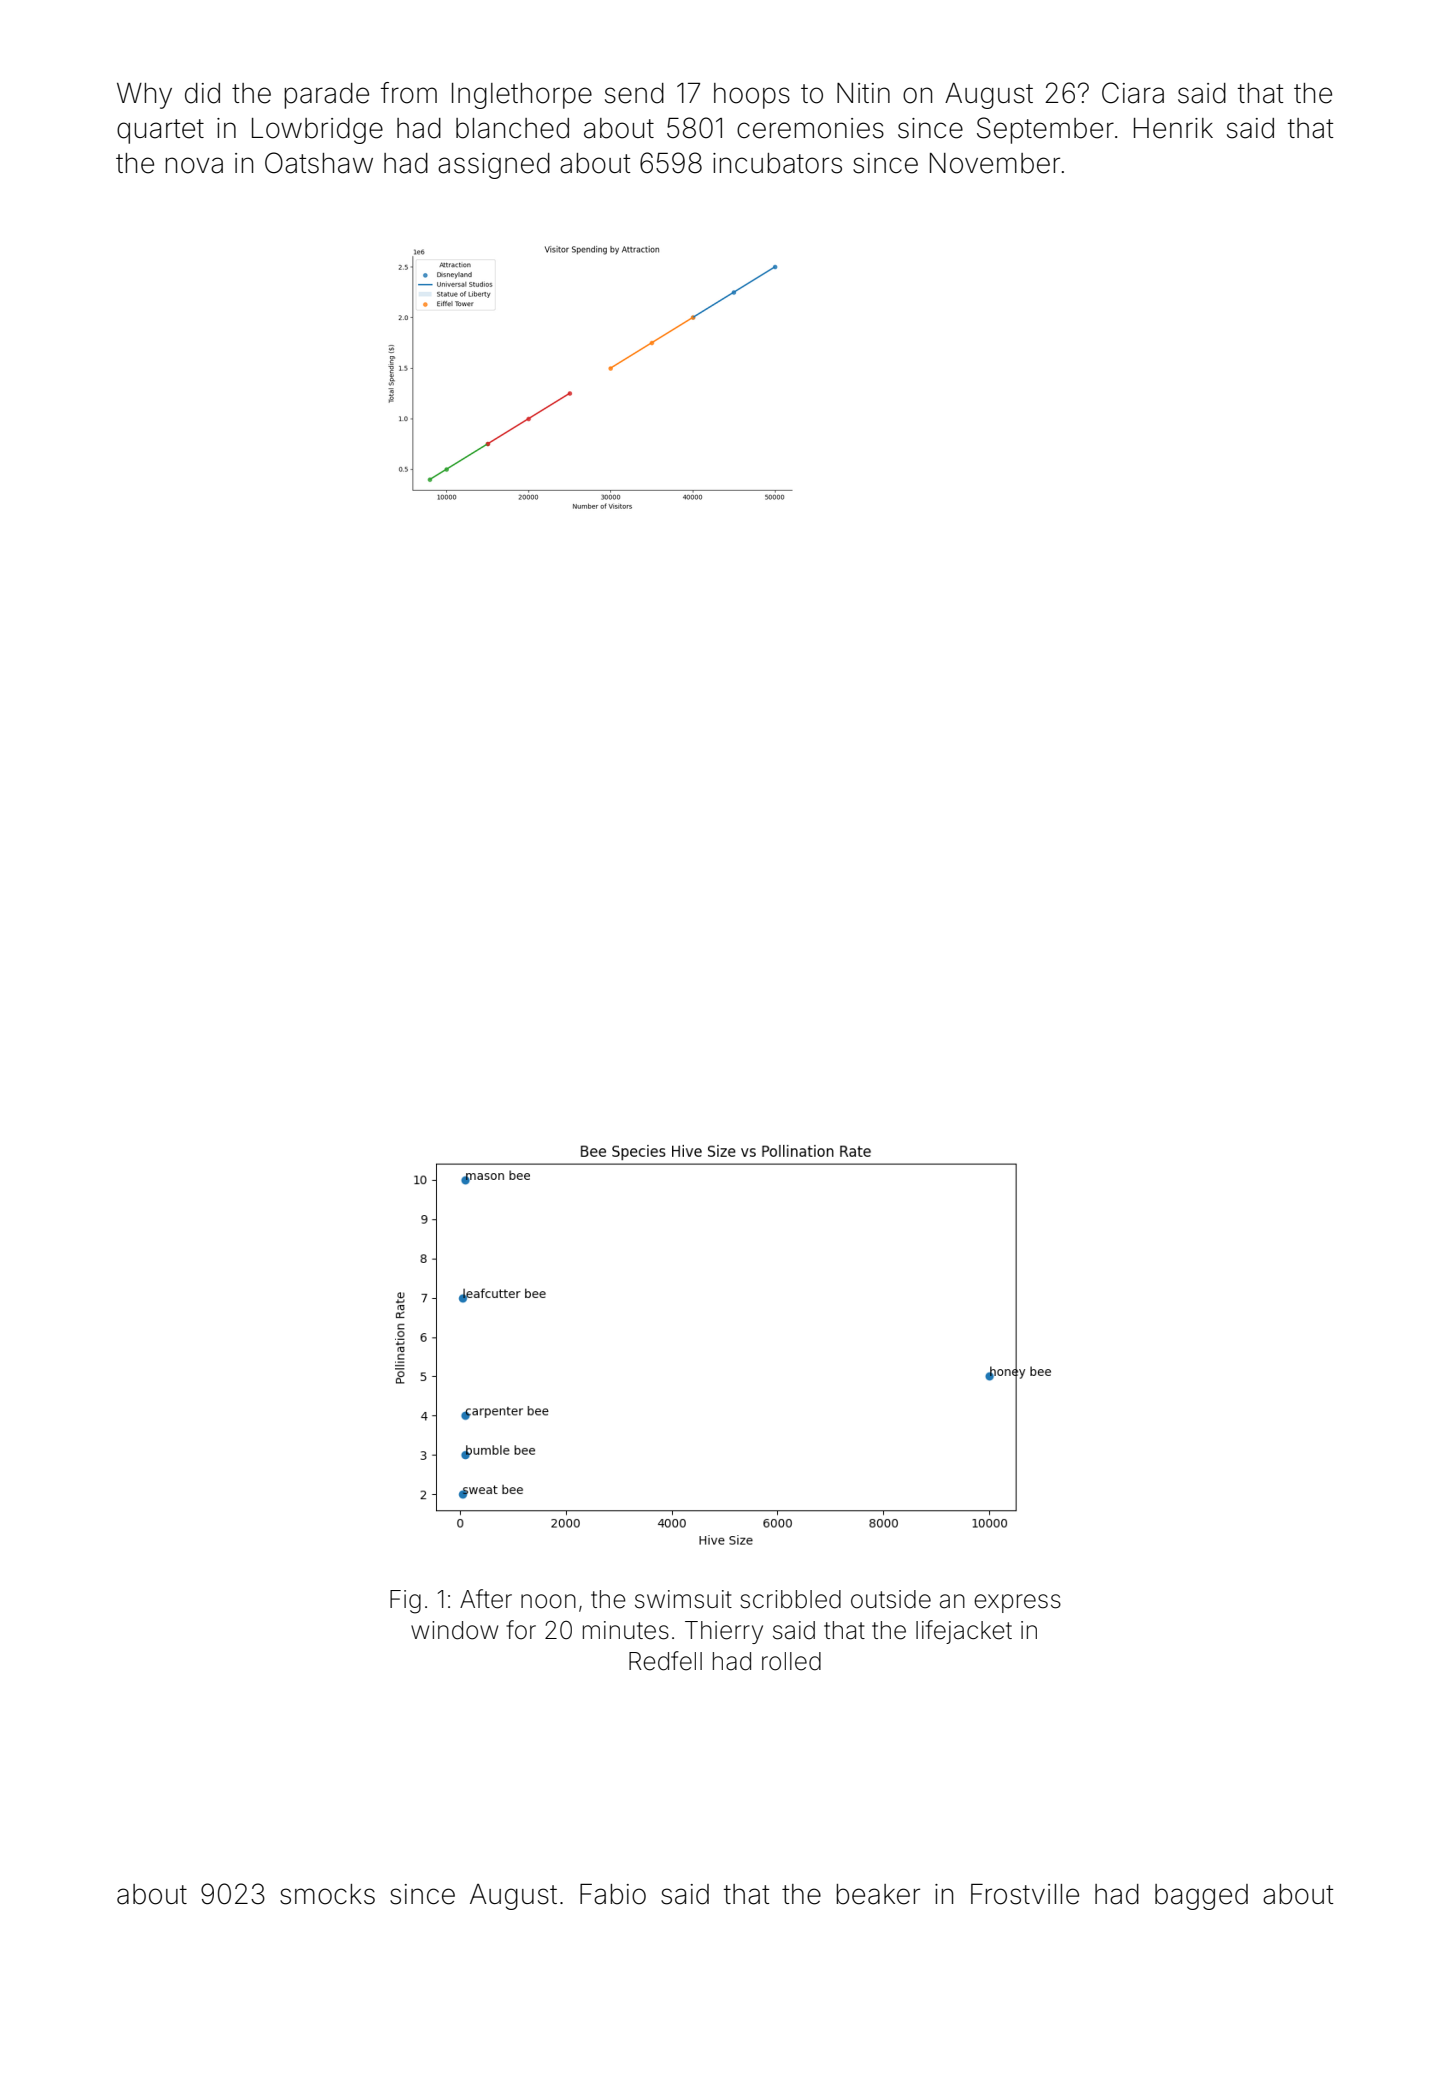 This screenshot has height=2100, width=1450. Describe the element at coordinates (1017, 1603) in the screenshot. I see `express` at that location.
